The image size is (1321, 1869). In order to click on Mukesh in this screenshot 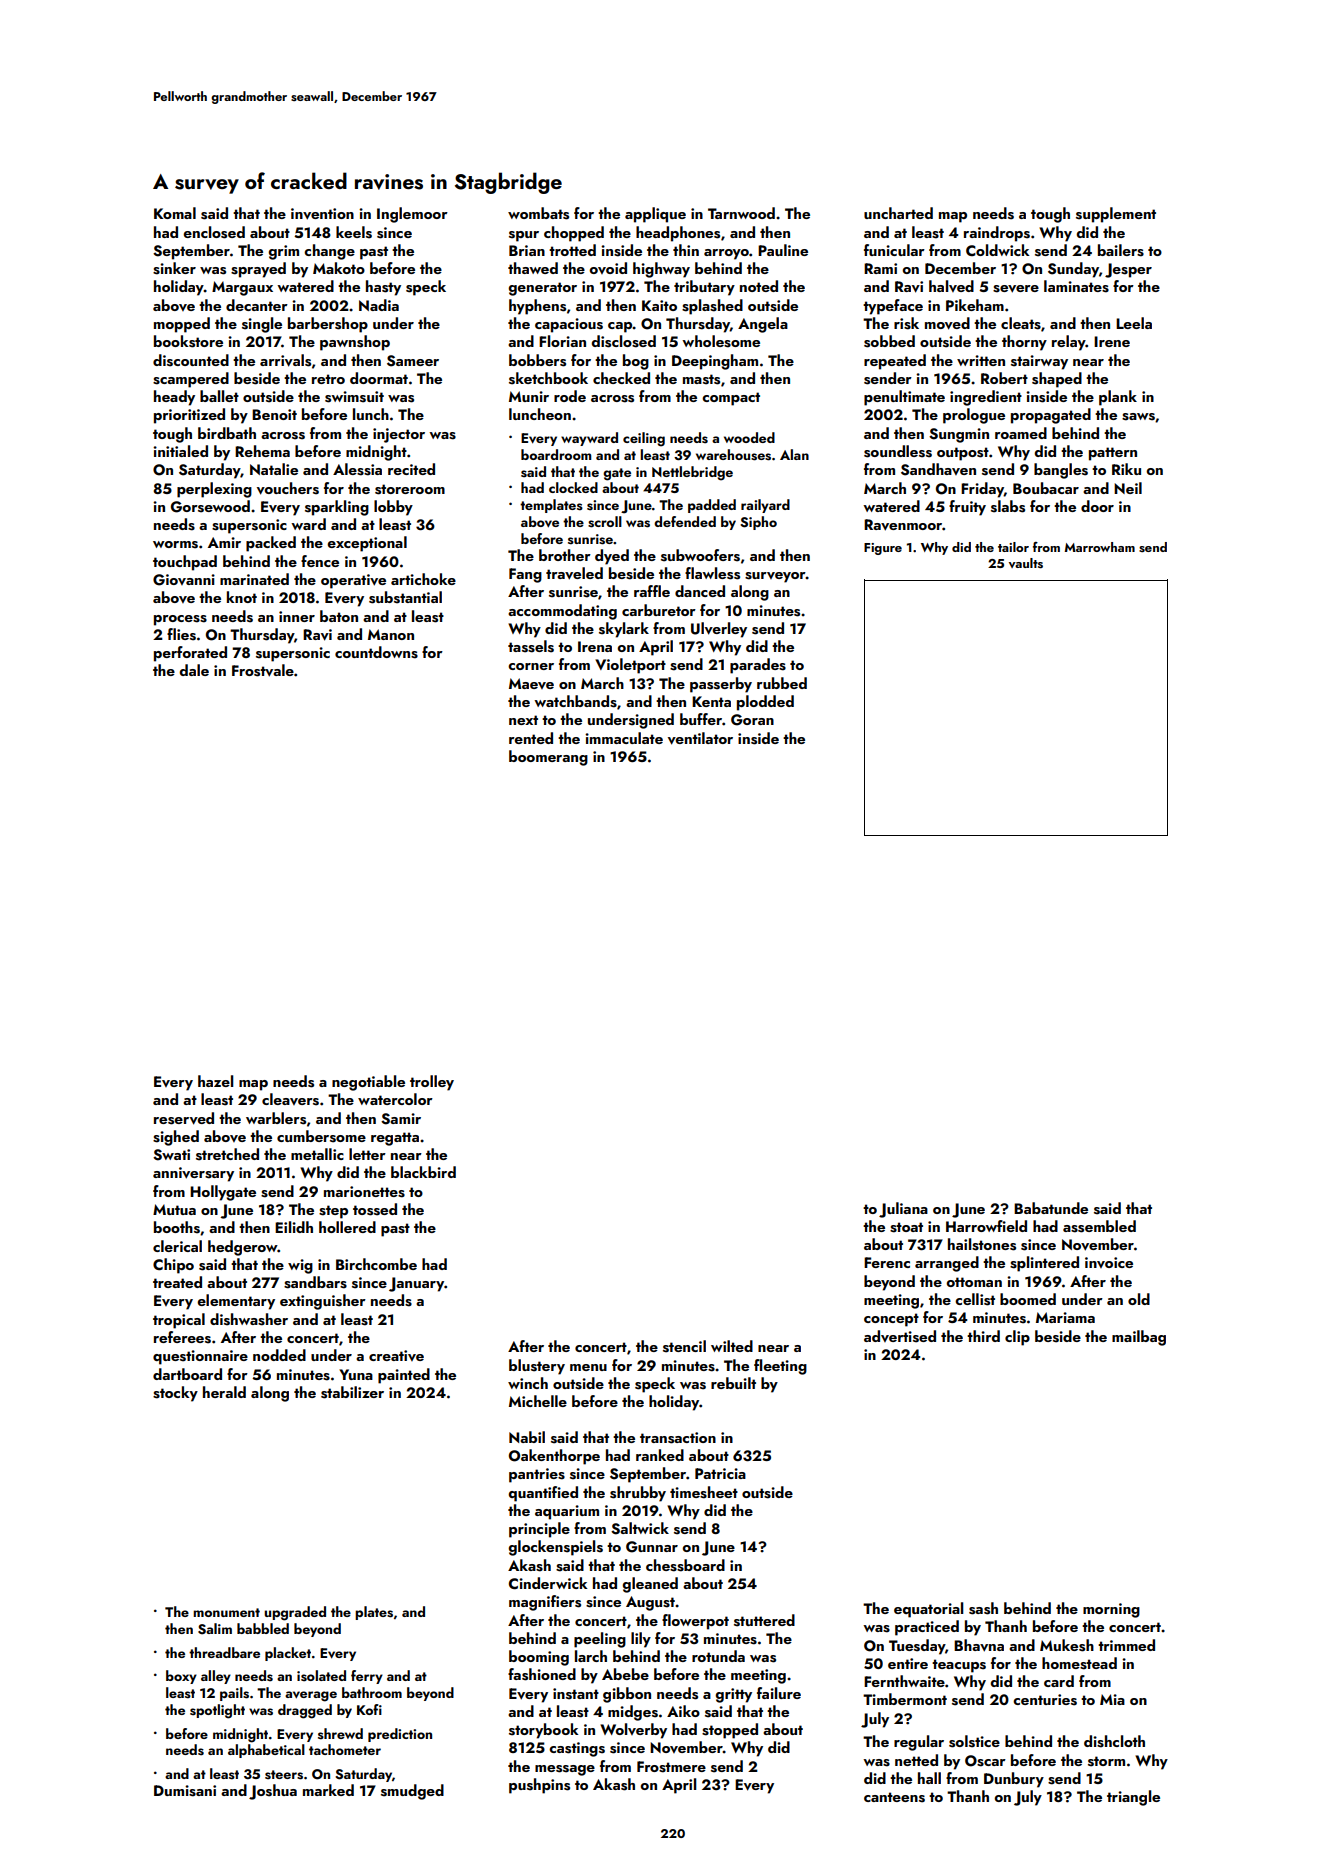, I will do `click(1067, 1645)`.
